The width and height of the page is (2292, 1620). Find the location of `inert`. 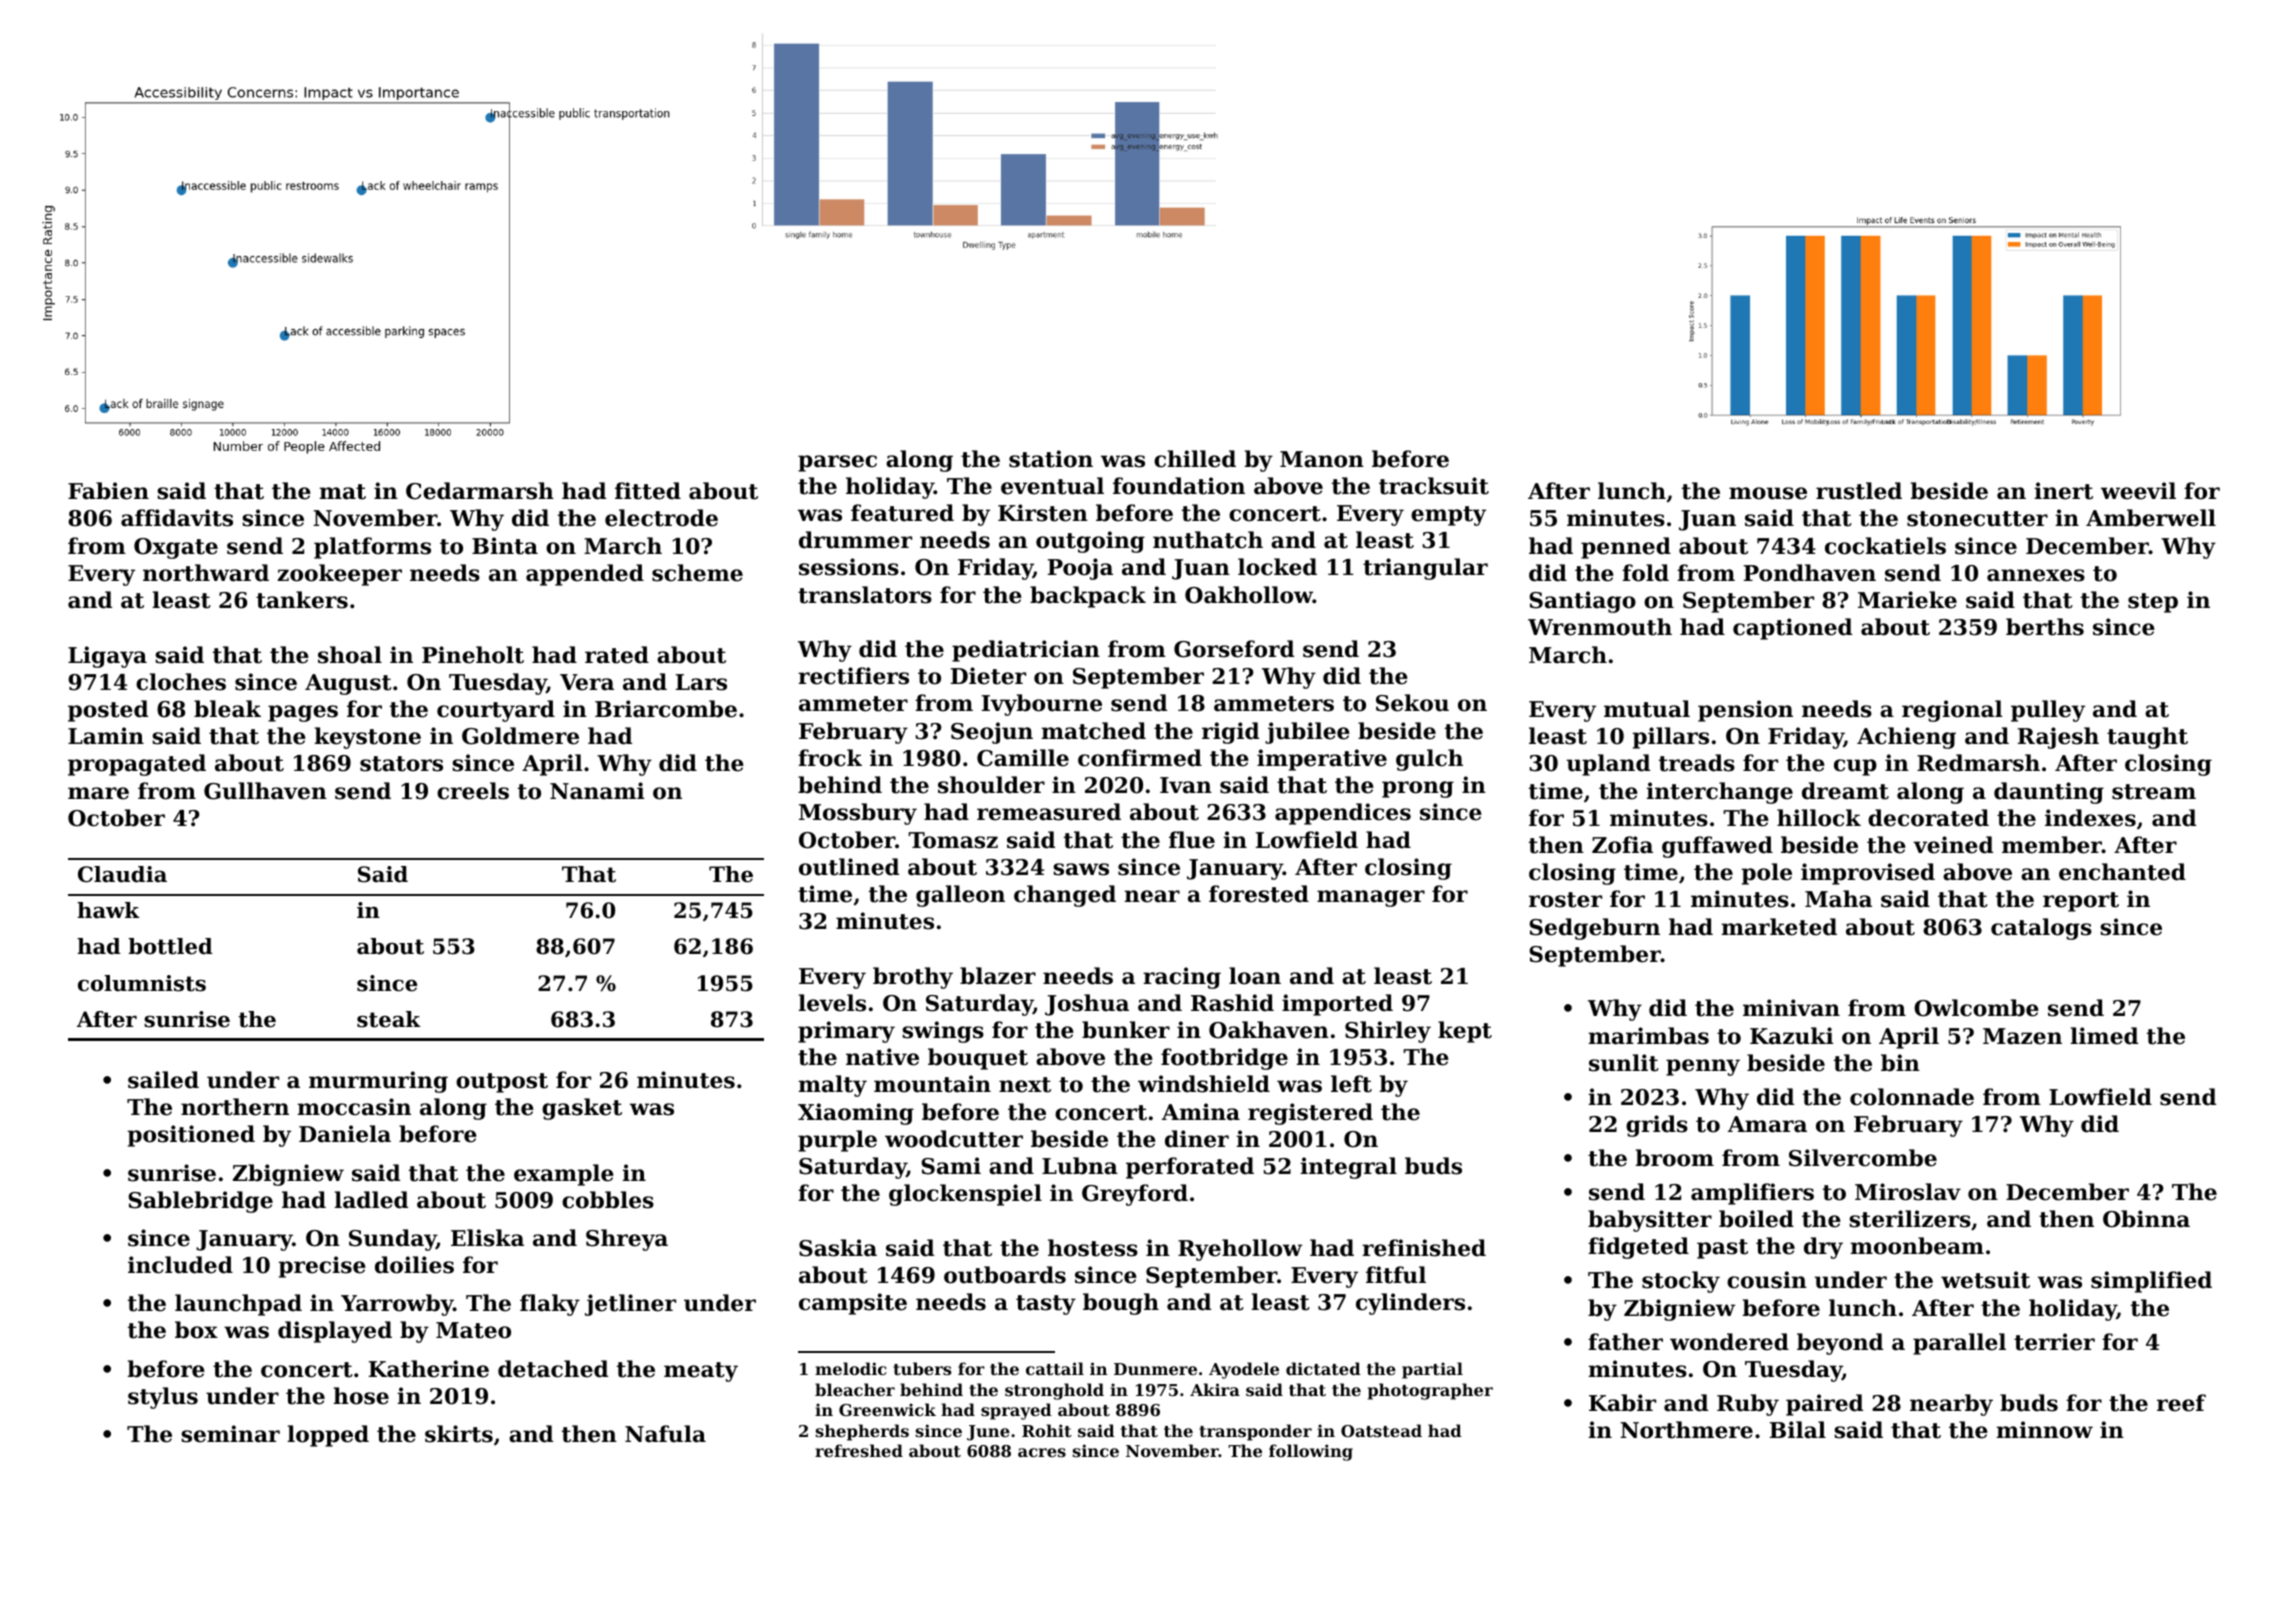

inert is located at coordinates (2063, 491).
